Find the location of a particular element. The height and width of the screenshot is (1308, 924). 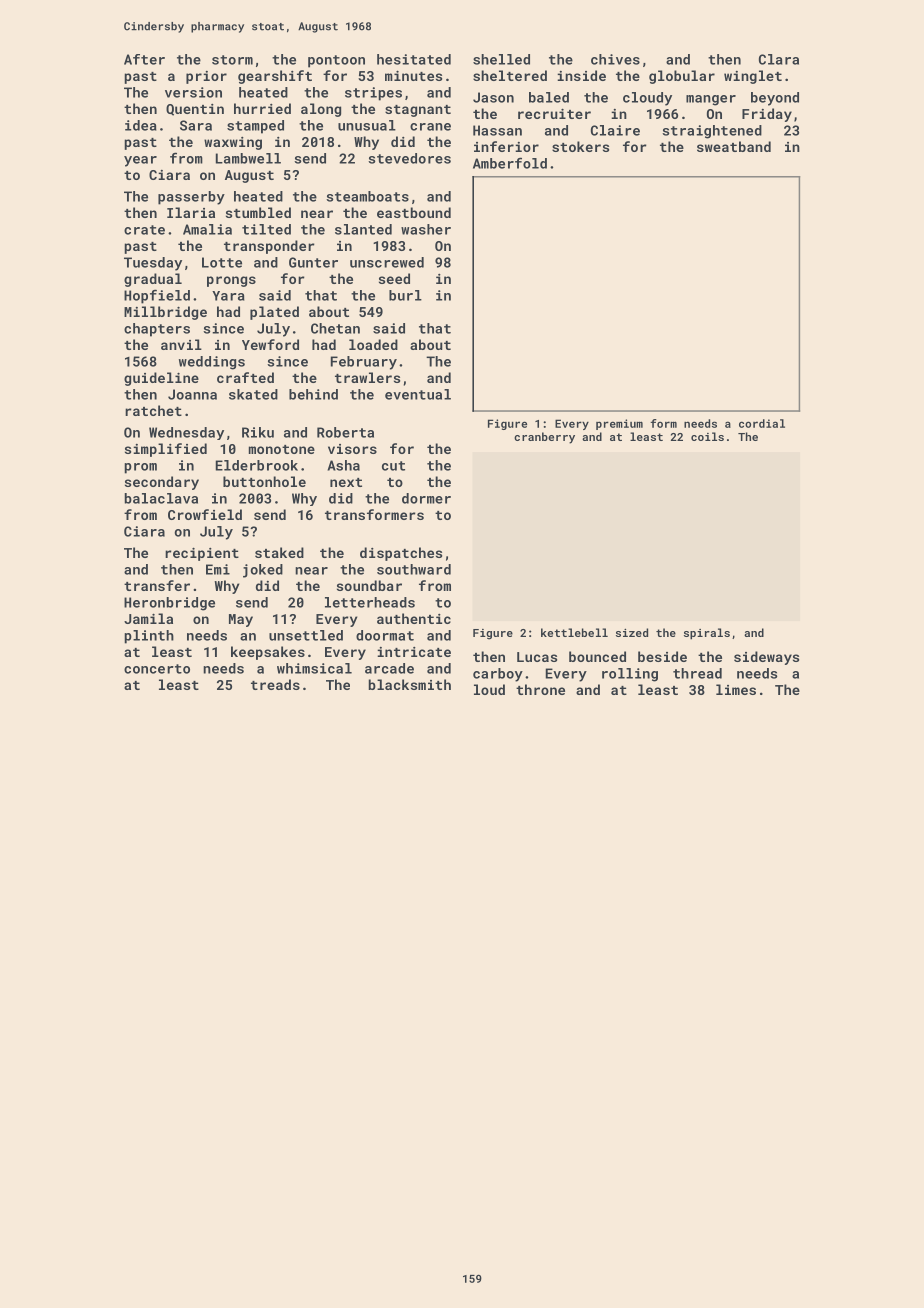

Clara is located at coordinates (779, 59).
